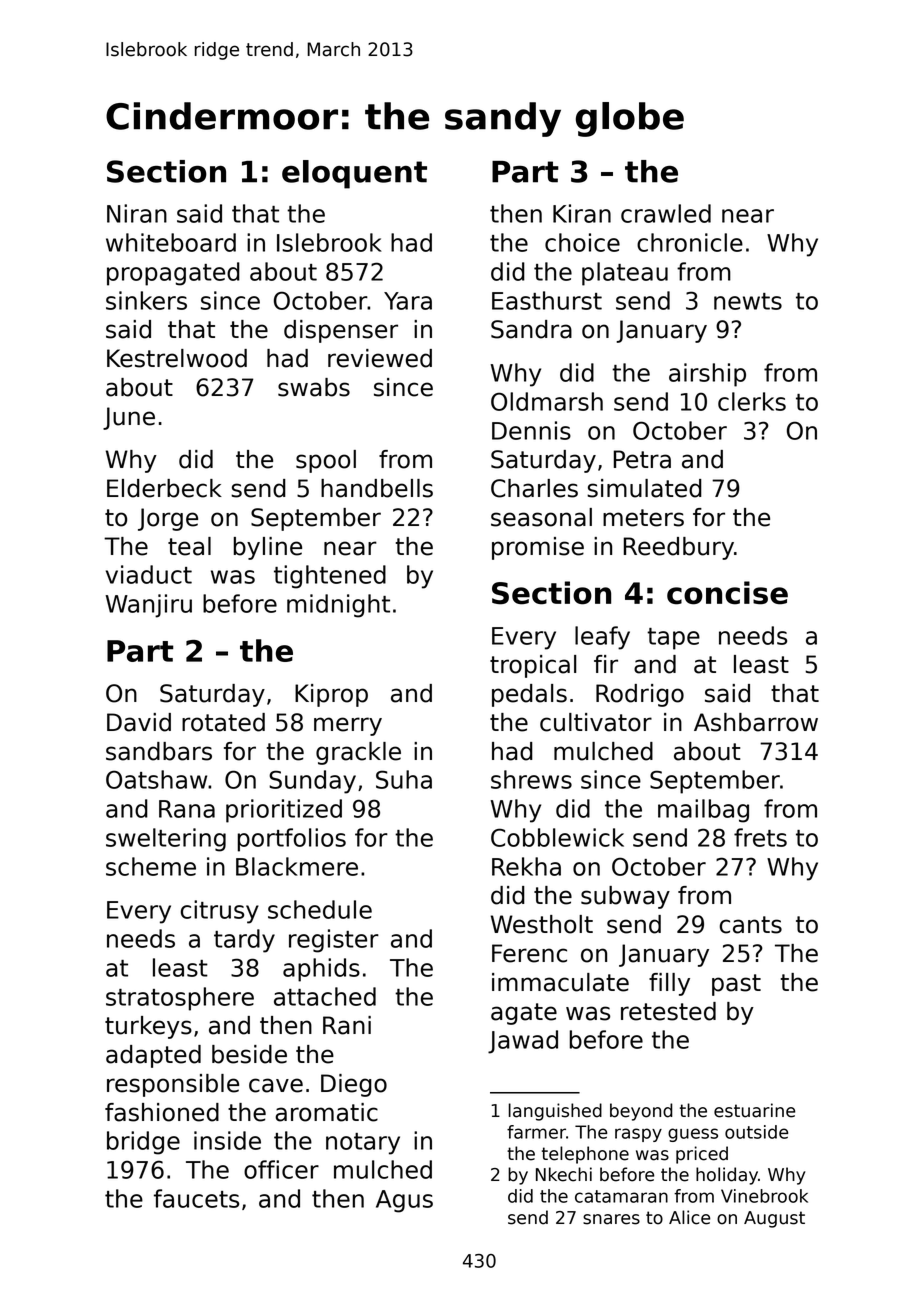  I want to click on Wanjiru, so click(148, 606).
